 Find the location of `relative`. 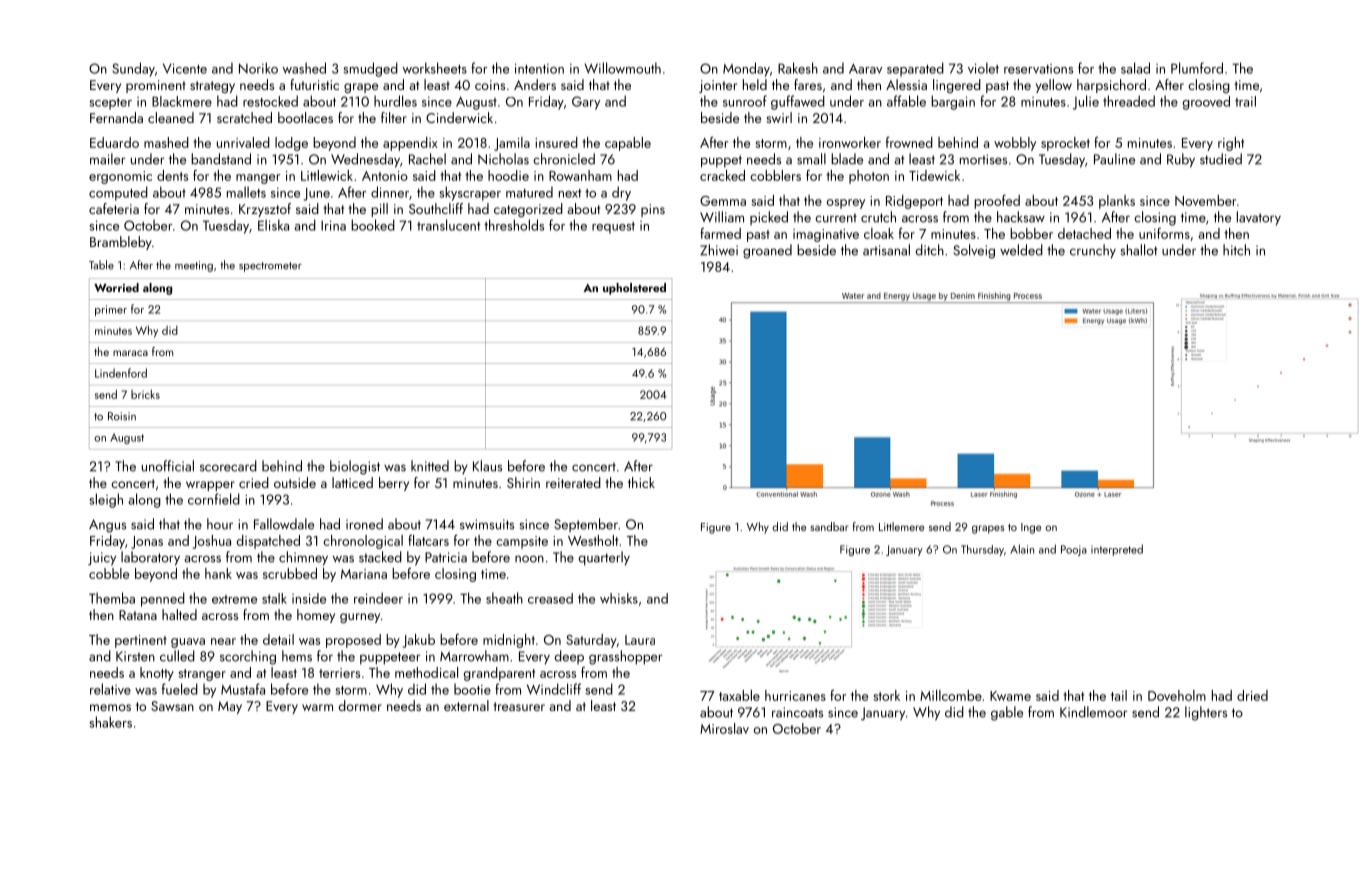

relative is located at coordinates (110, 689).
